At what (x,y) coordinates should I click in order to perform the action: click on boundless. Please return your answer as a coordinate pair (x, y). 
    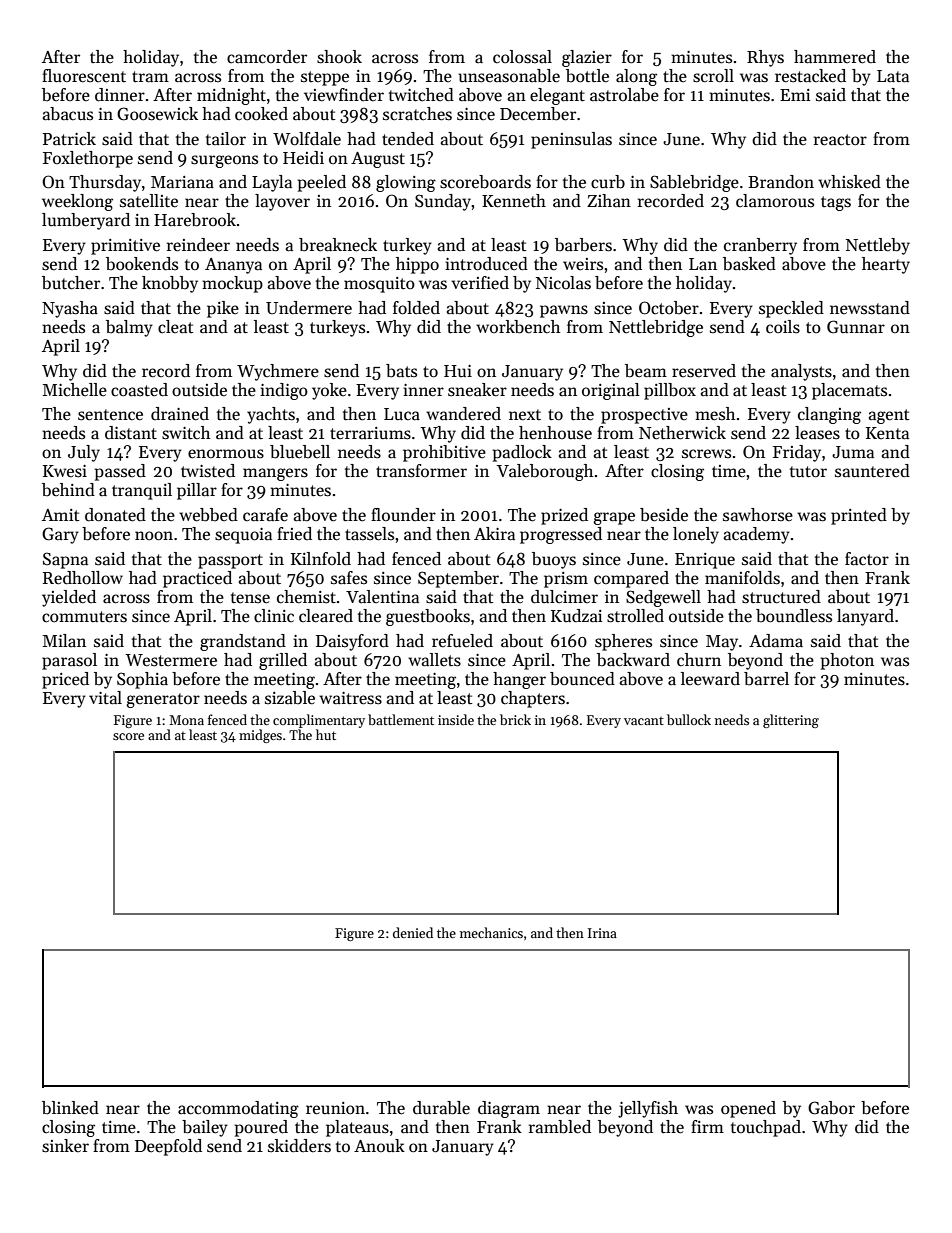
    Looking at the image, I should click on (794, 616).
